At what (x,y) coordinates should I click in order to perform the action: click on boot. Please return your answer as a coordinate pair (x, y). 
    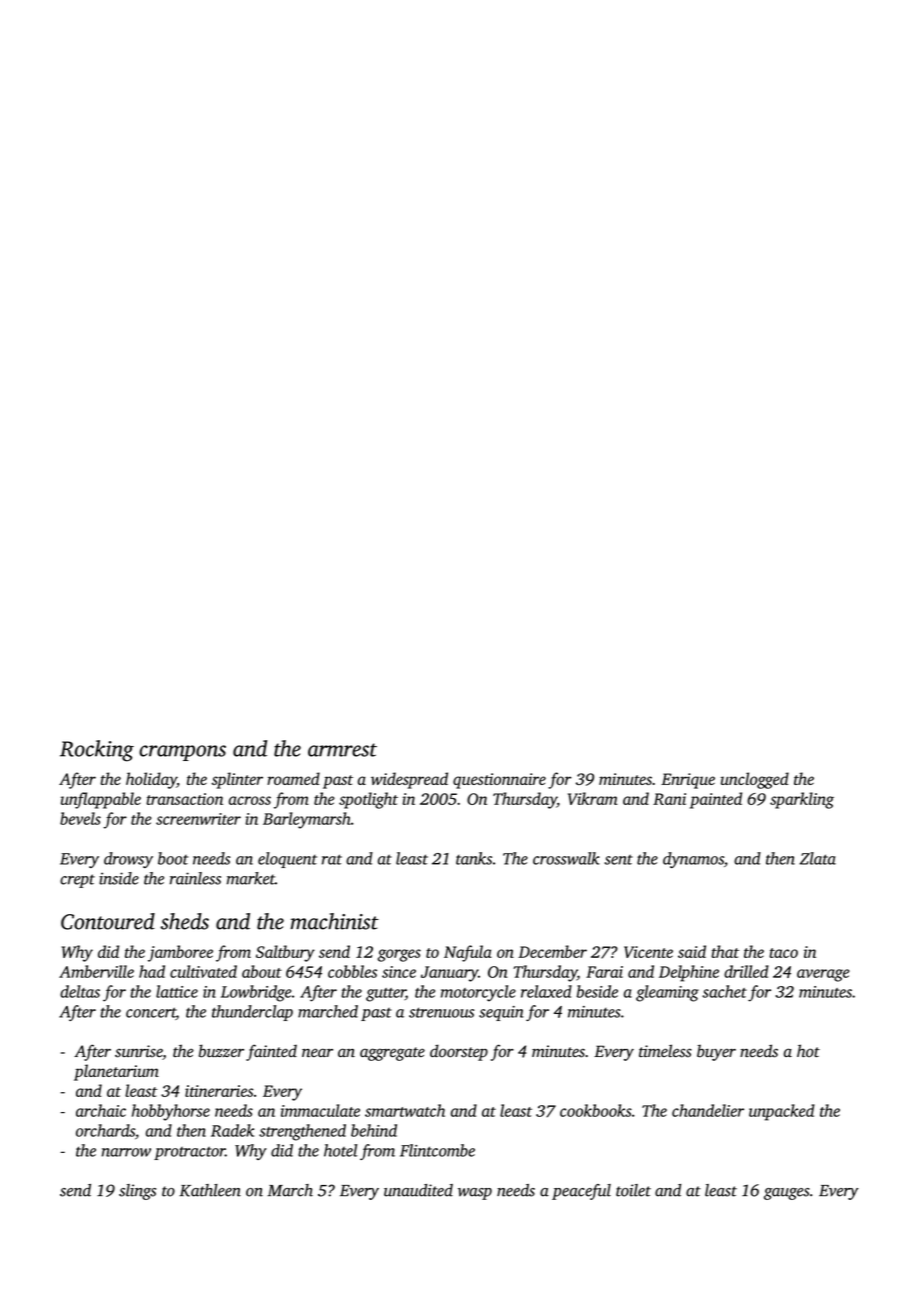
    Looking at the image, I should click on (173, 858).
